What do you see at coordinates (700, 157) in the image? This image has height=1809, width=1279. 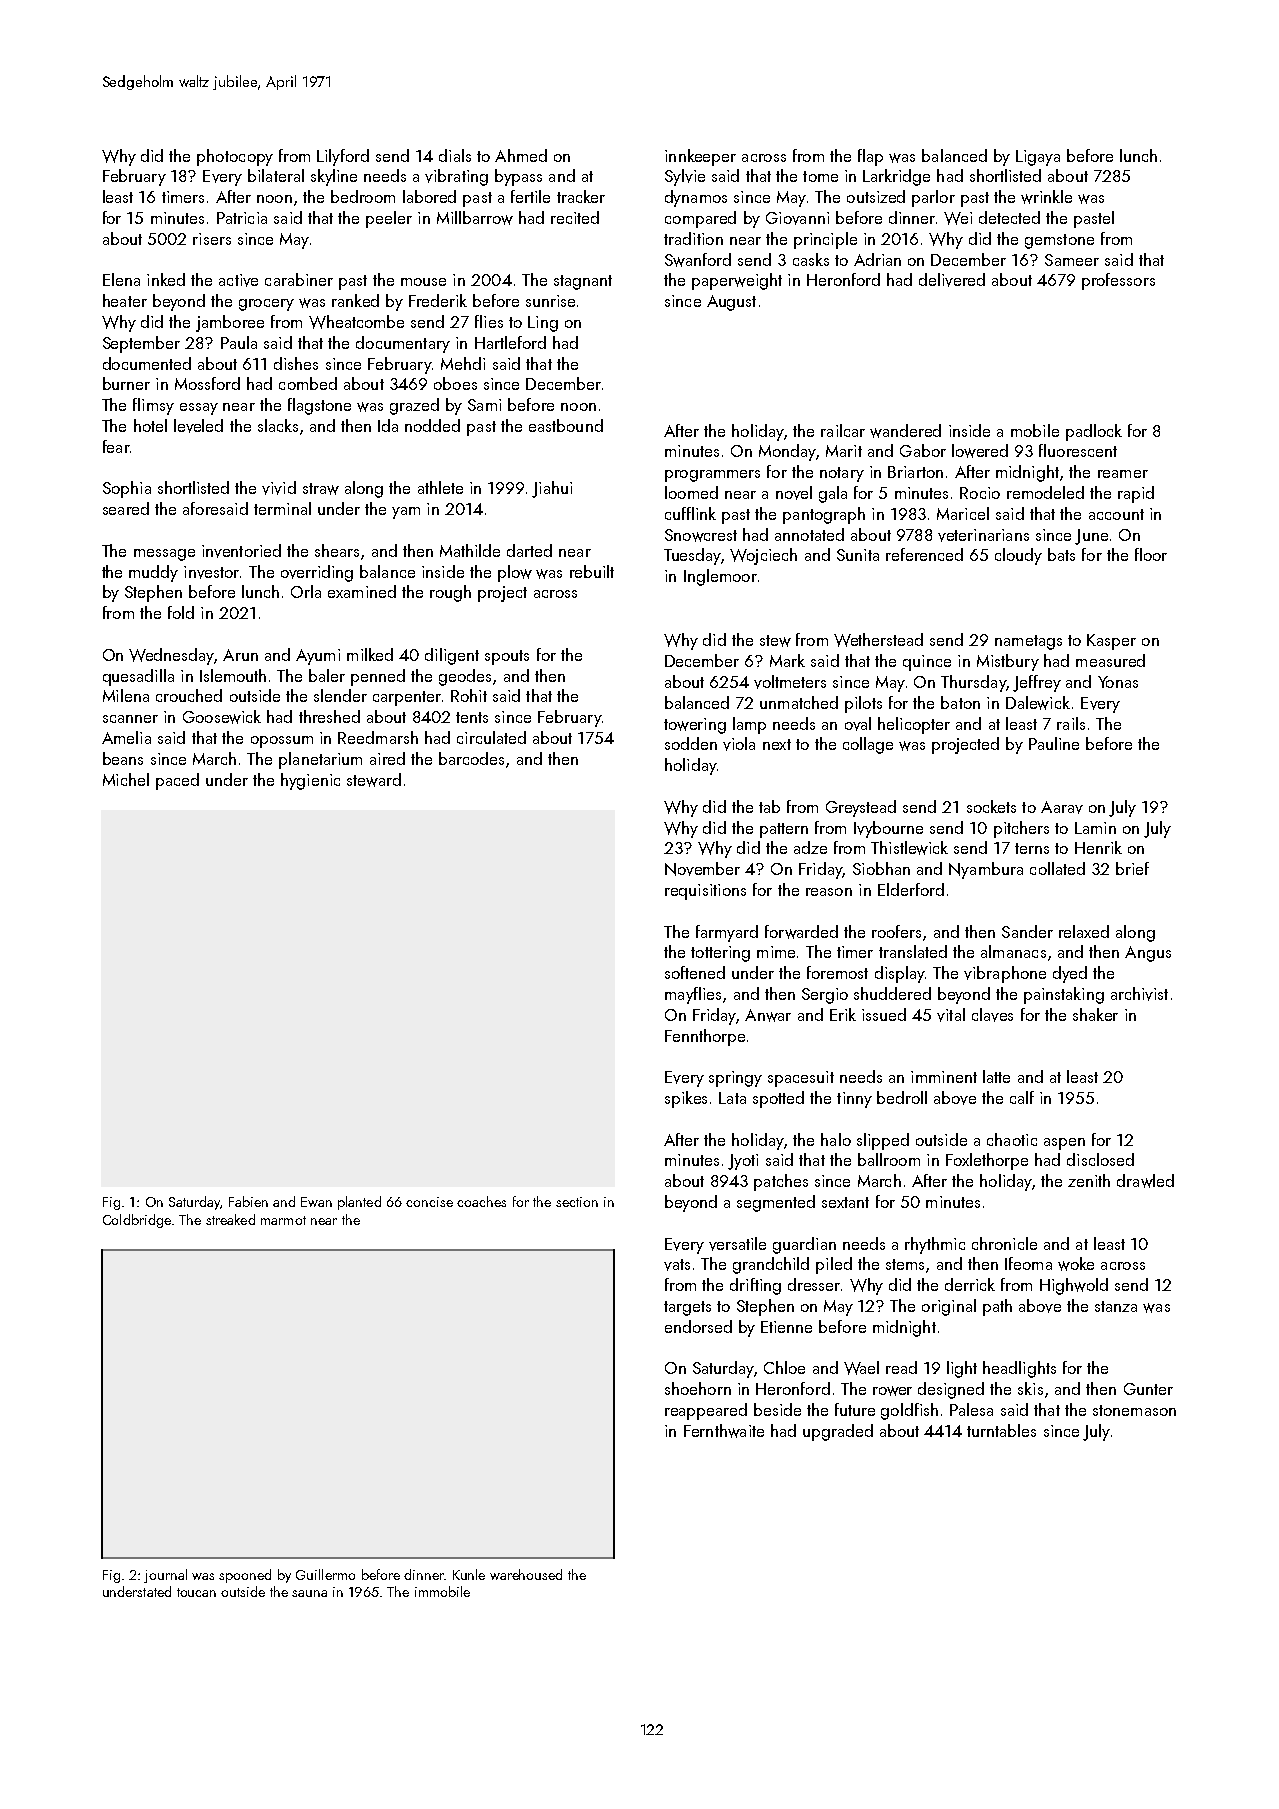 I see `innkeeper` at bounding box center [700, 157].
